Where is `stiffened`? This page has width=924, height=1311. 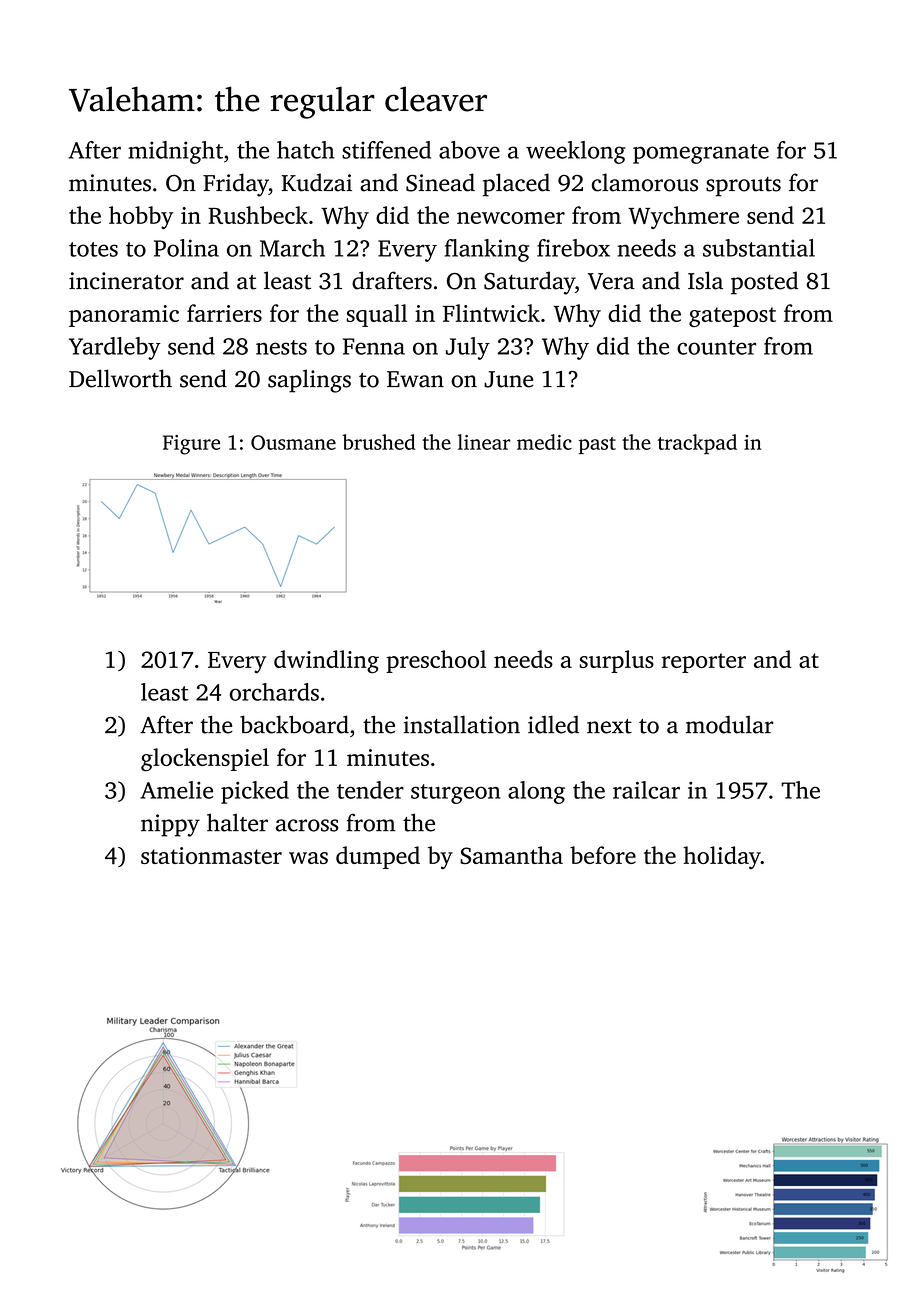
stiffened is located at coordinates (386, 150).
